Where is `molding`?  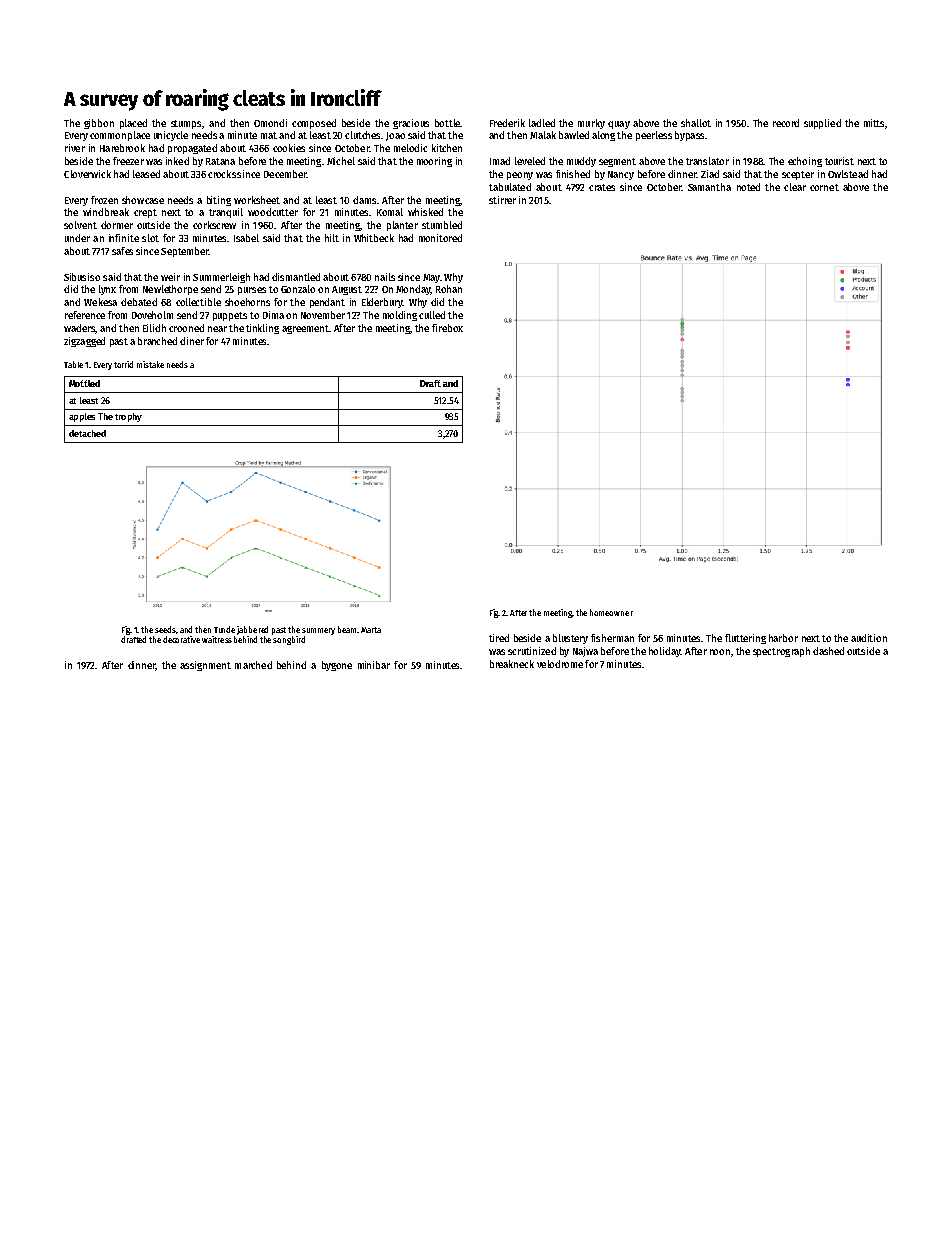
molding is located at coordinates (400, 316).
